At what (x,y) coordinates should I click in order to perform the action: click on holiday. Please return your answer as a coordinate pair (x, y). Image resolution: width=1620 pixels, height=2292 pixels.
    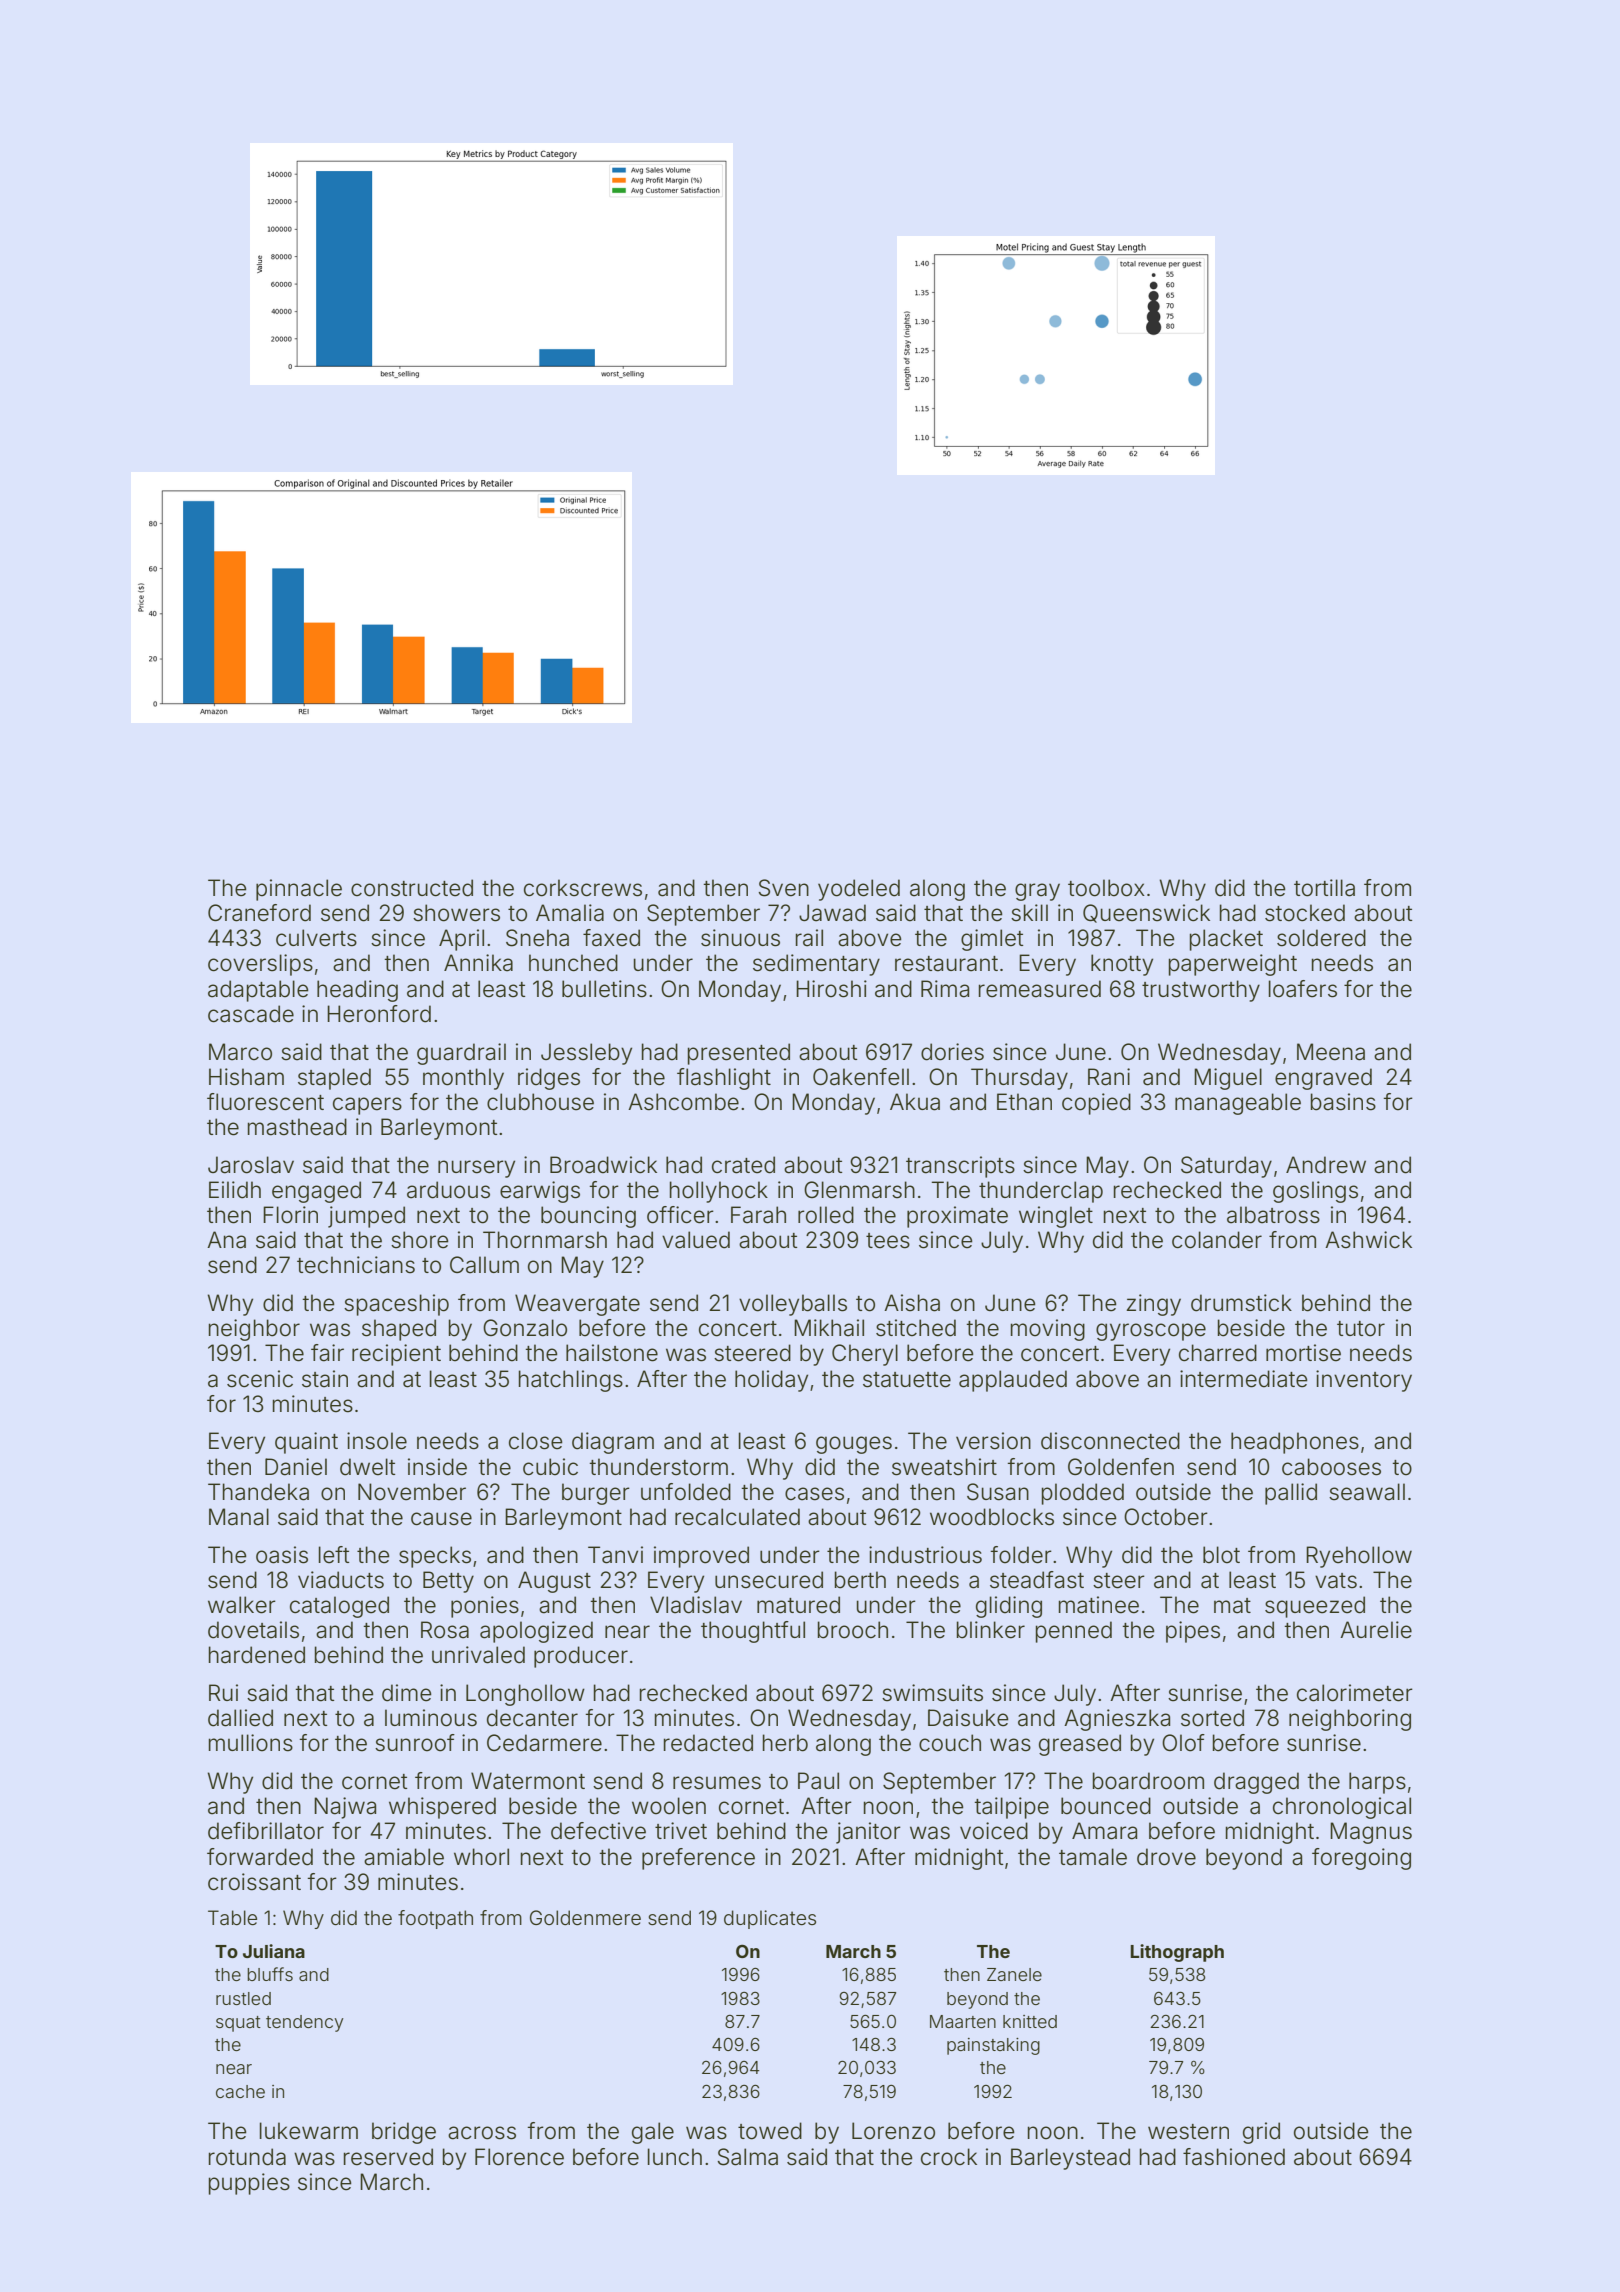
    Looking at the image, I should click on (771, 1381).
